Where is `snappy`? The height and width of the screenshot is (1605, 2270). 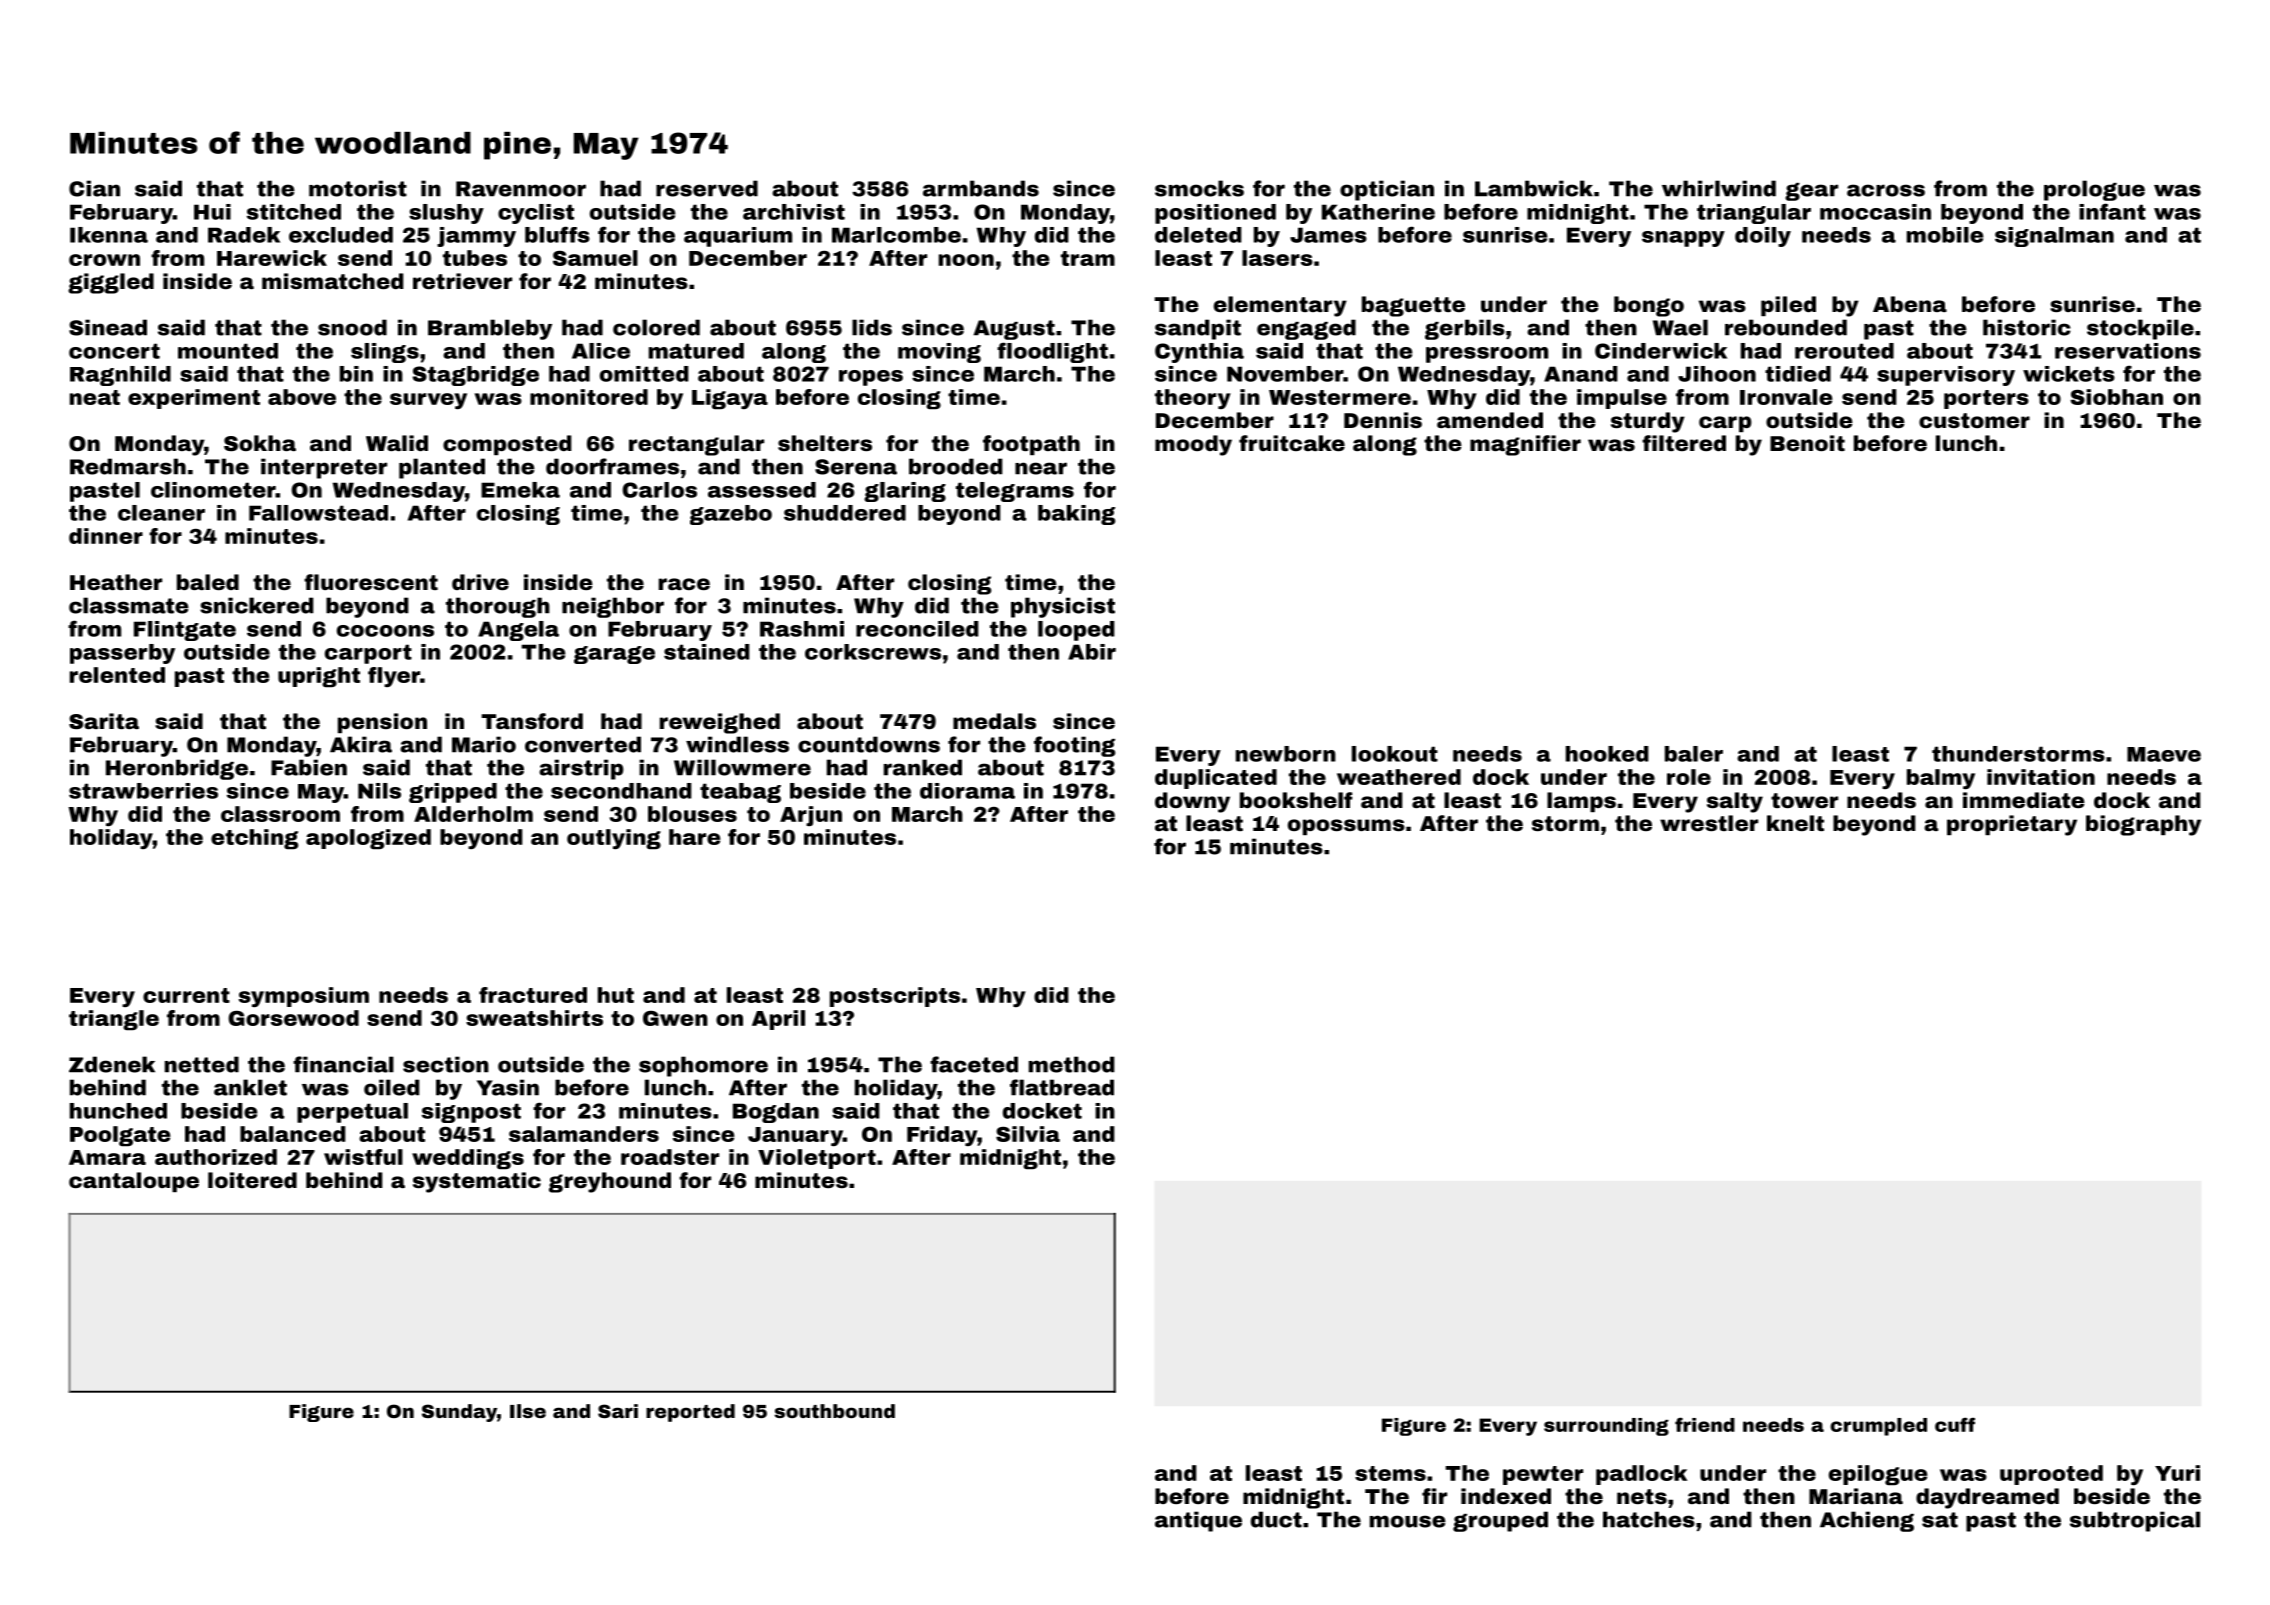
snappy is located at coordinates (1683, 239).
